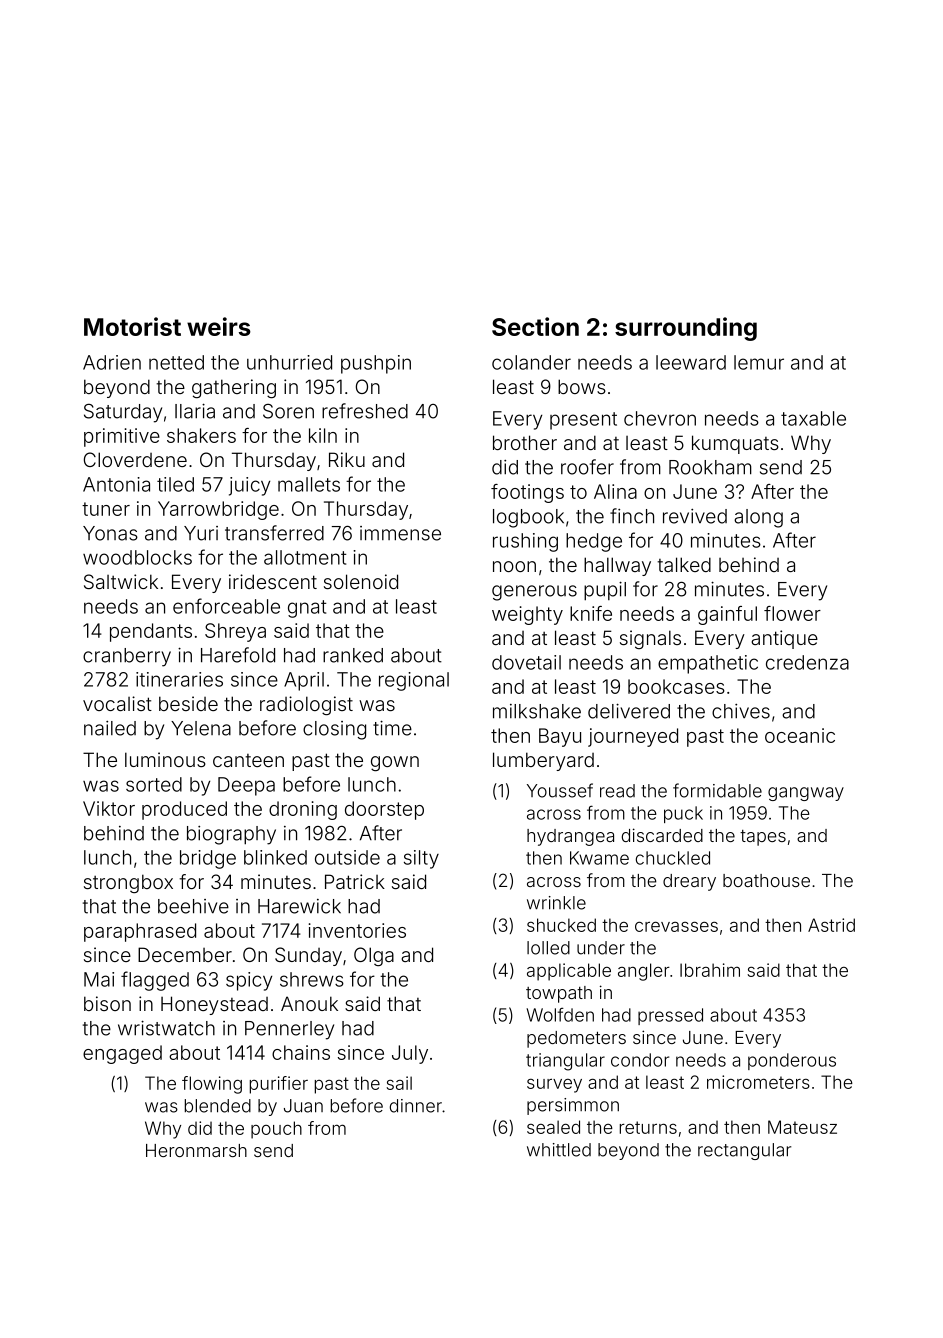 The height and width of the screenshot is (1338, 943). What do you see at coordinates (710, 970) in the screenshot?
I see `Ibrahim` at bounding box center [710, 970].
